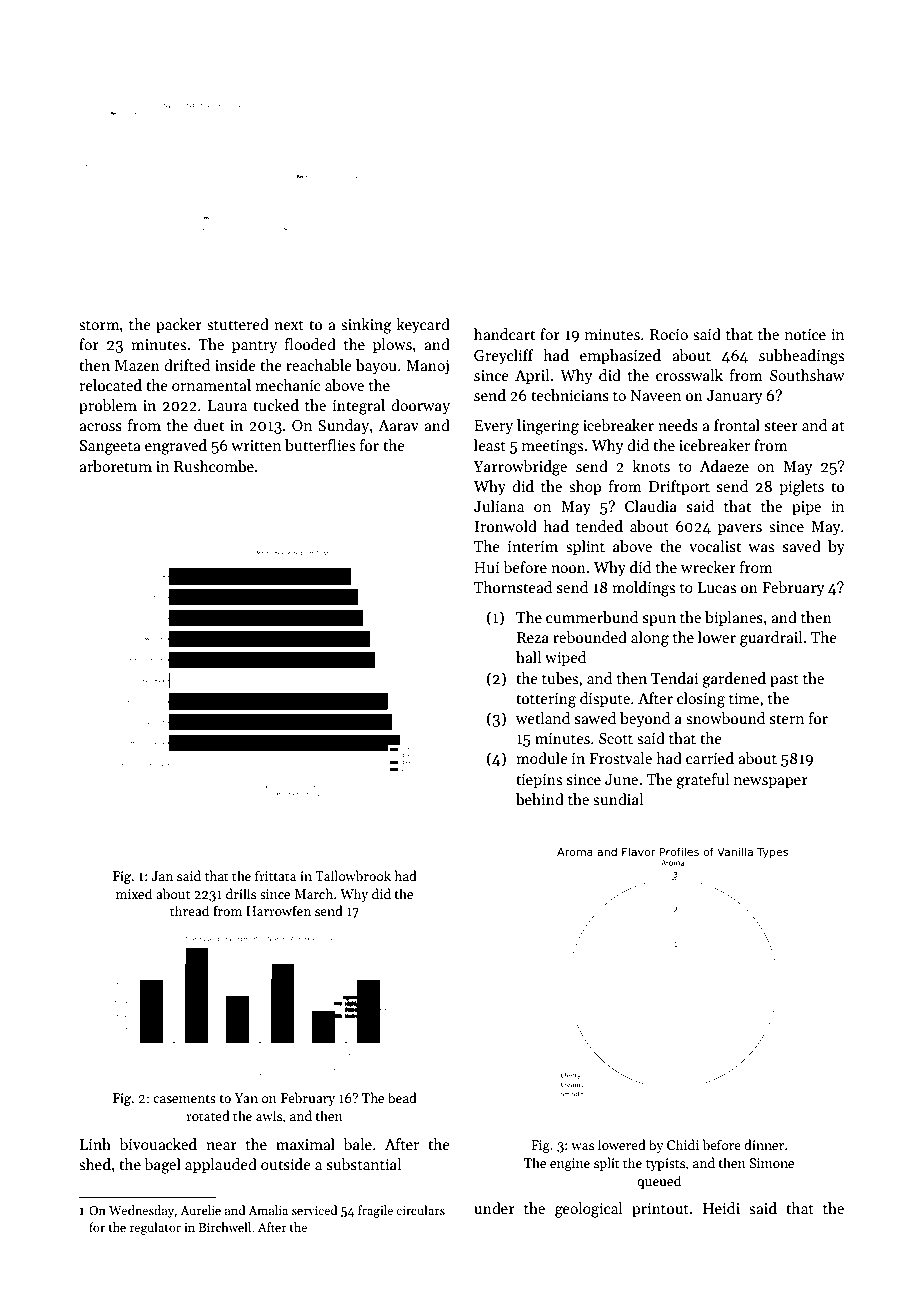 The image size is (924, 1308). Describe the element at coordinates (504, 334) in the screenshot. I see `handcart` at that location.
